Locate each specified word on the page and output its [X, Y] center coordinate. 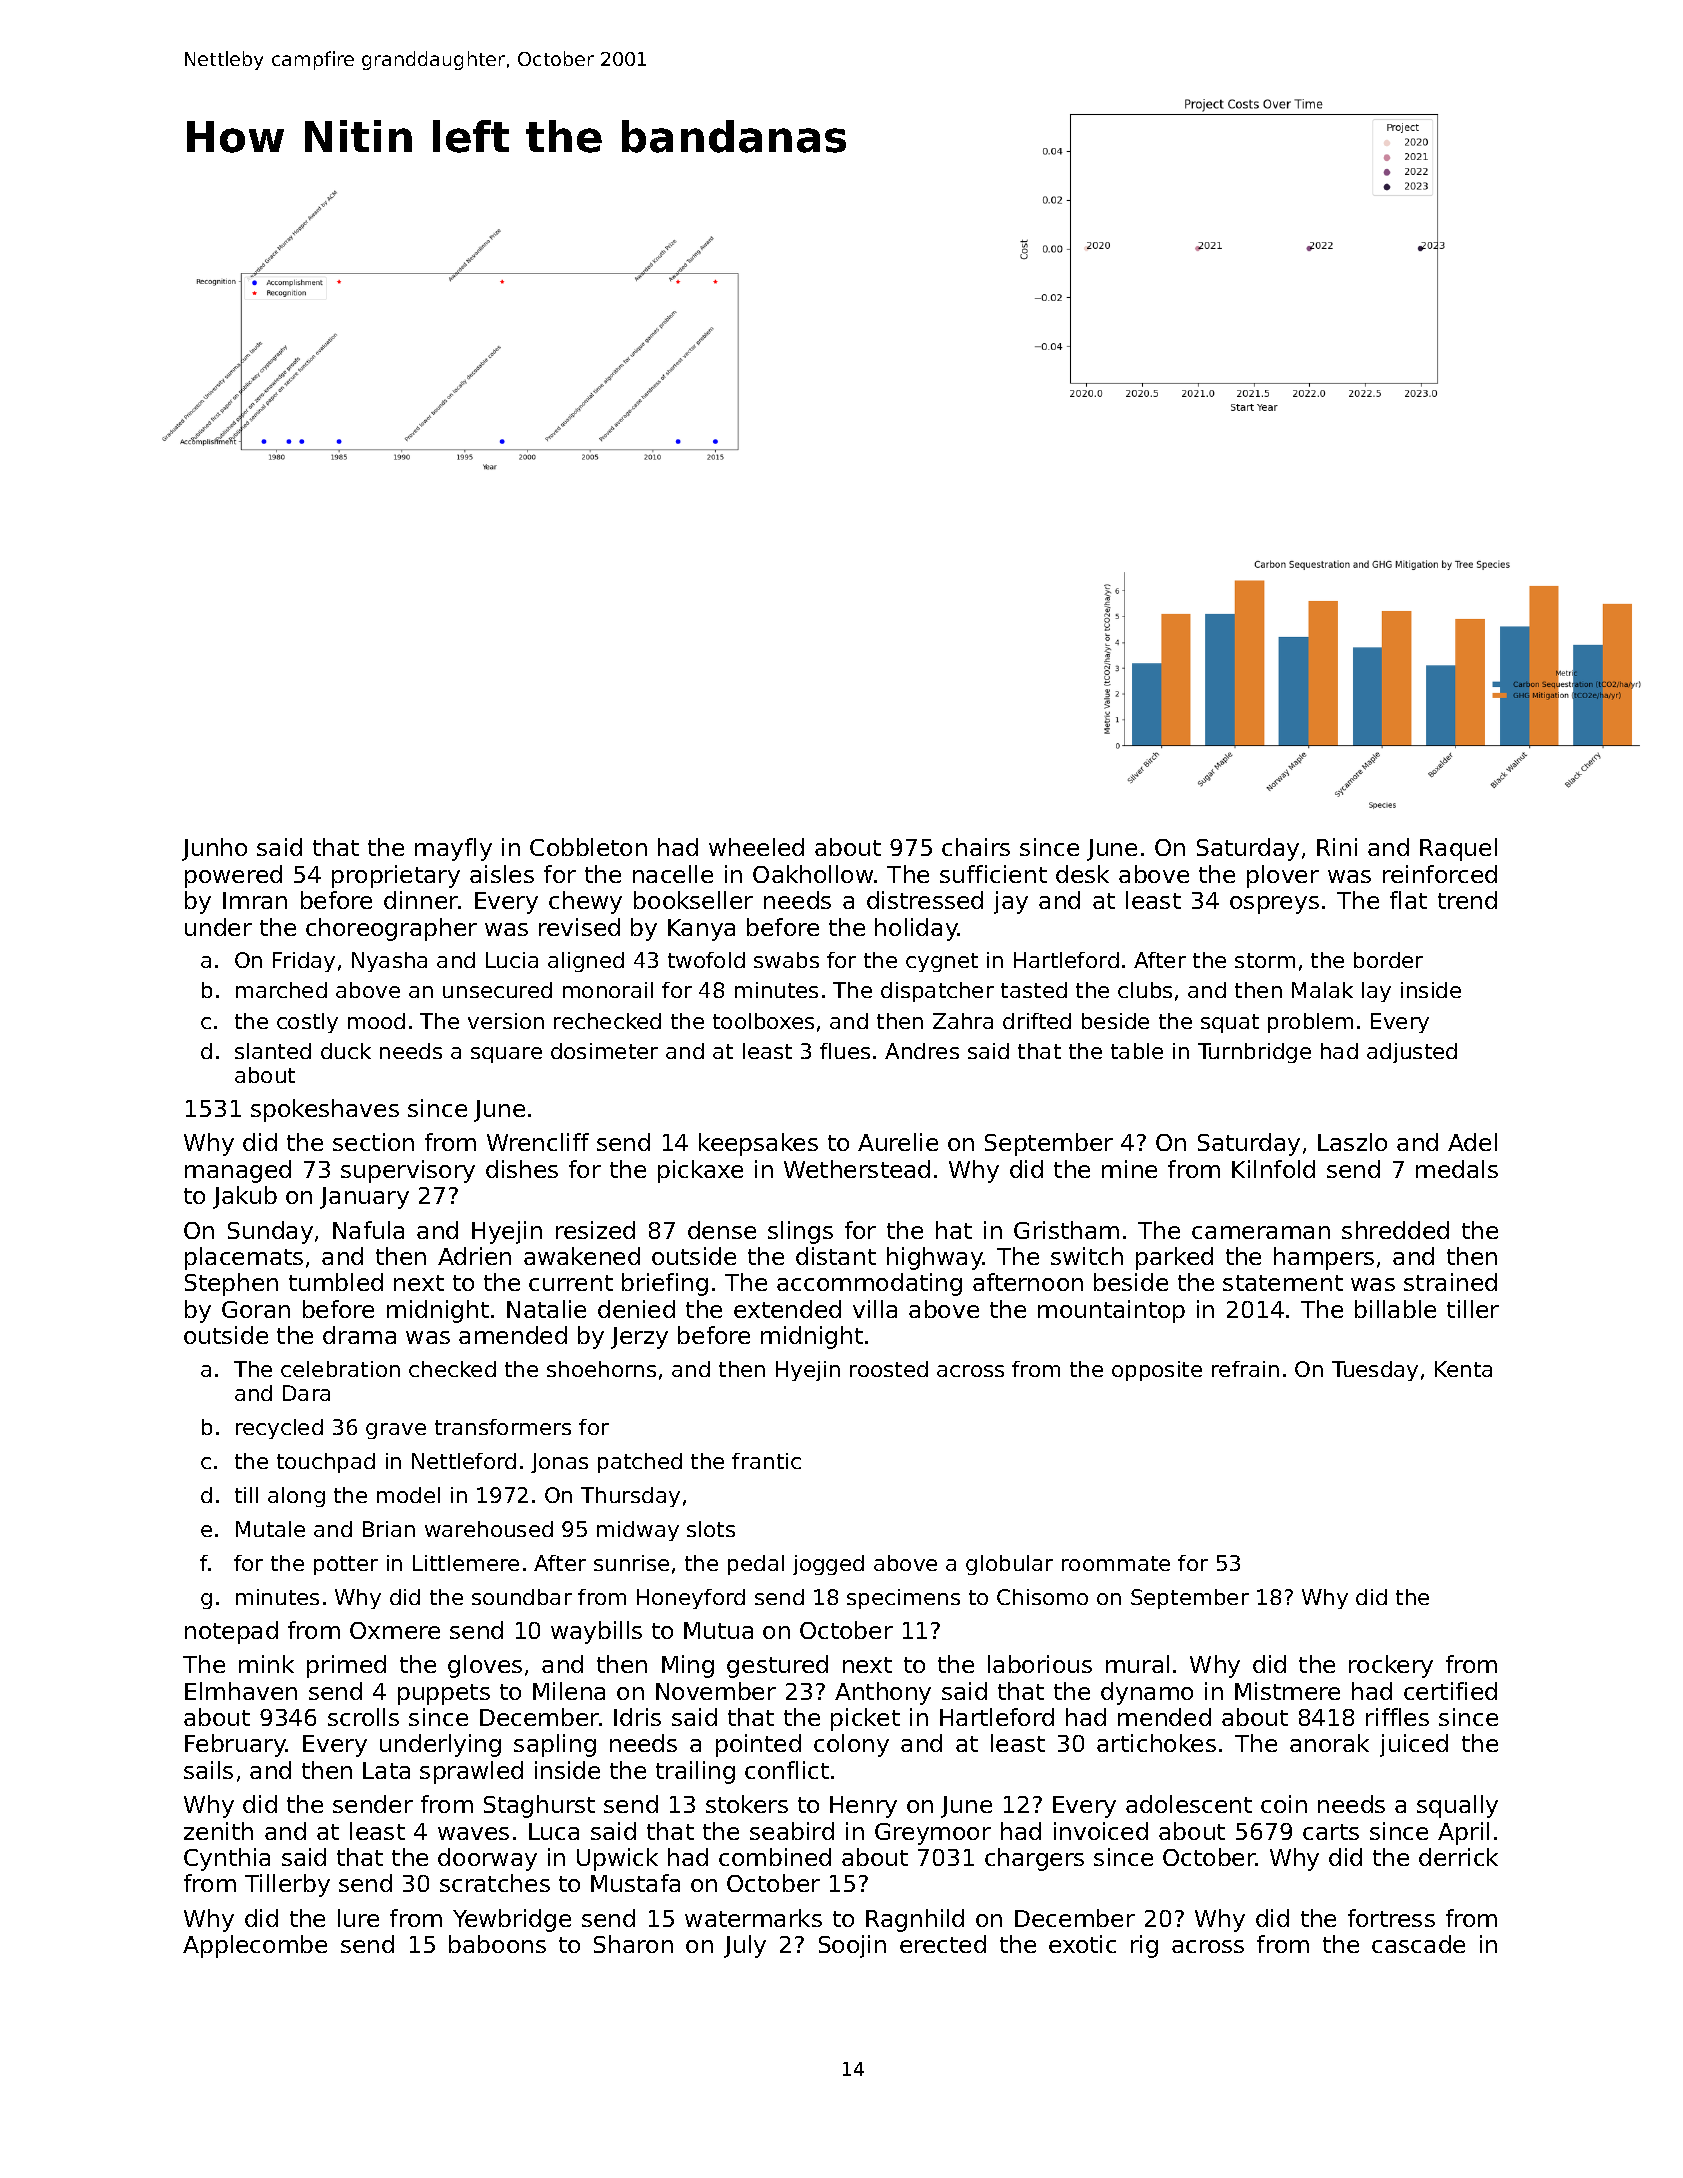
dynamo [1147, 1693]
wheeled [756, 847]
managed [238, 1171]
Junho [214, 849]
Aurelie [898, 1142]
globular [1009, 1565]
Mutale [270, 1529]
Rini [1337, 847]
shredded [1395, 1230]
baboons [497, 1944]
